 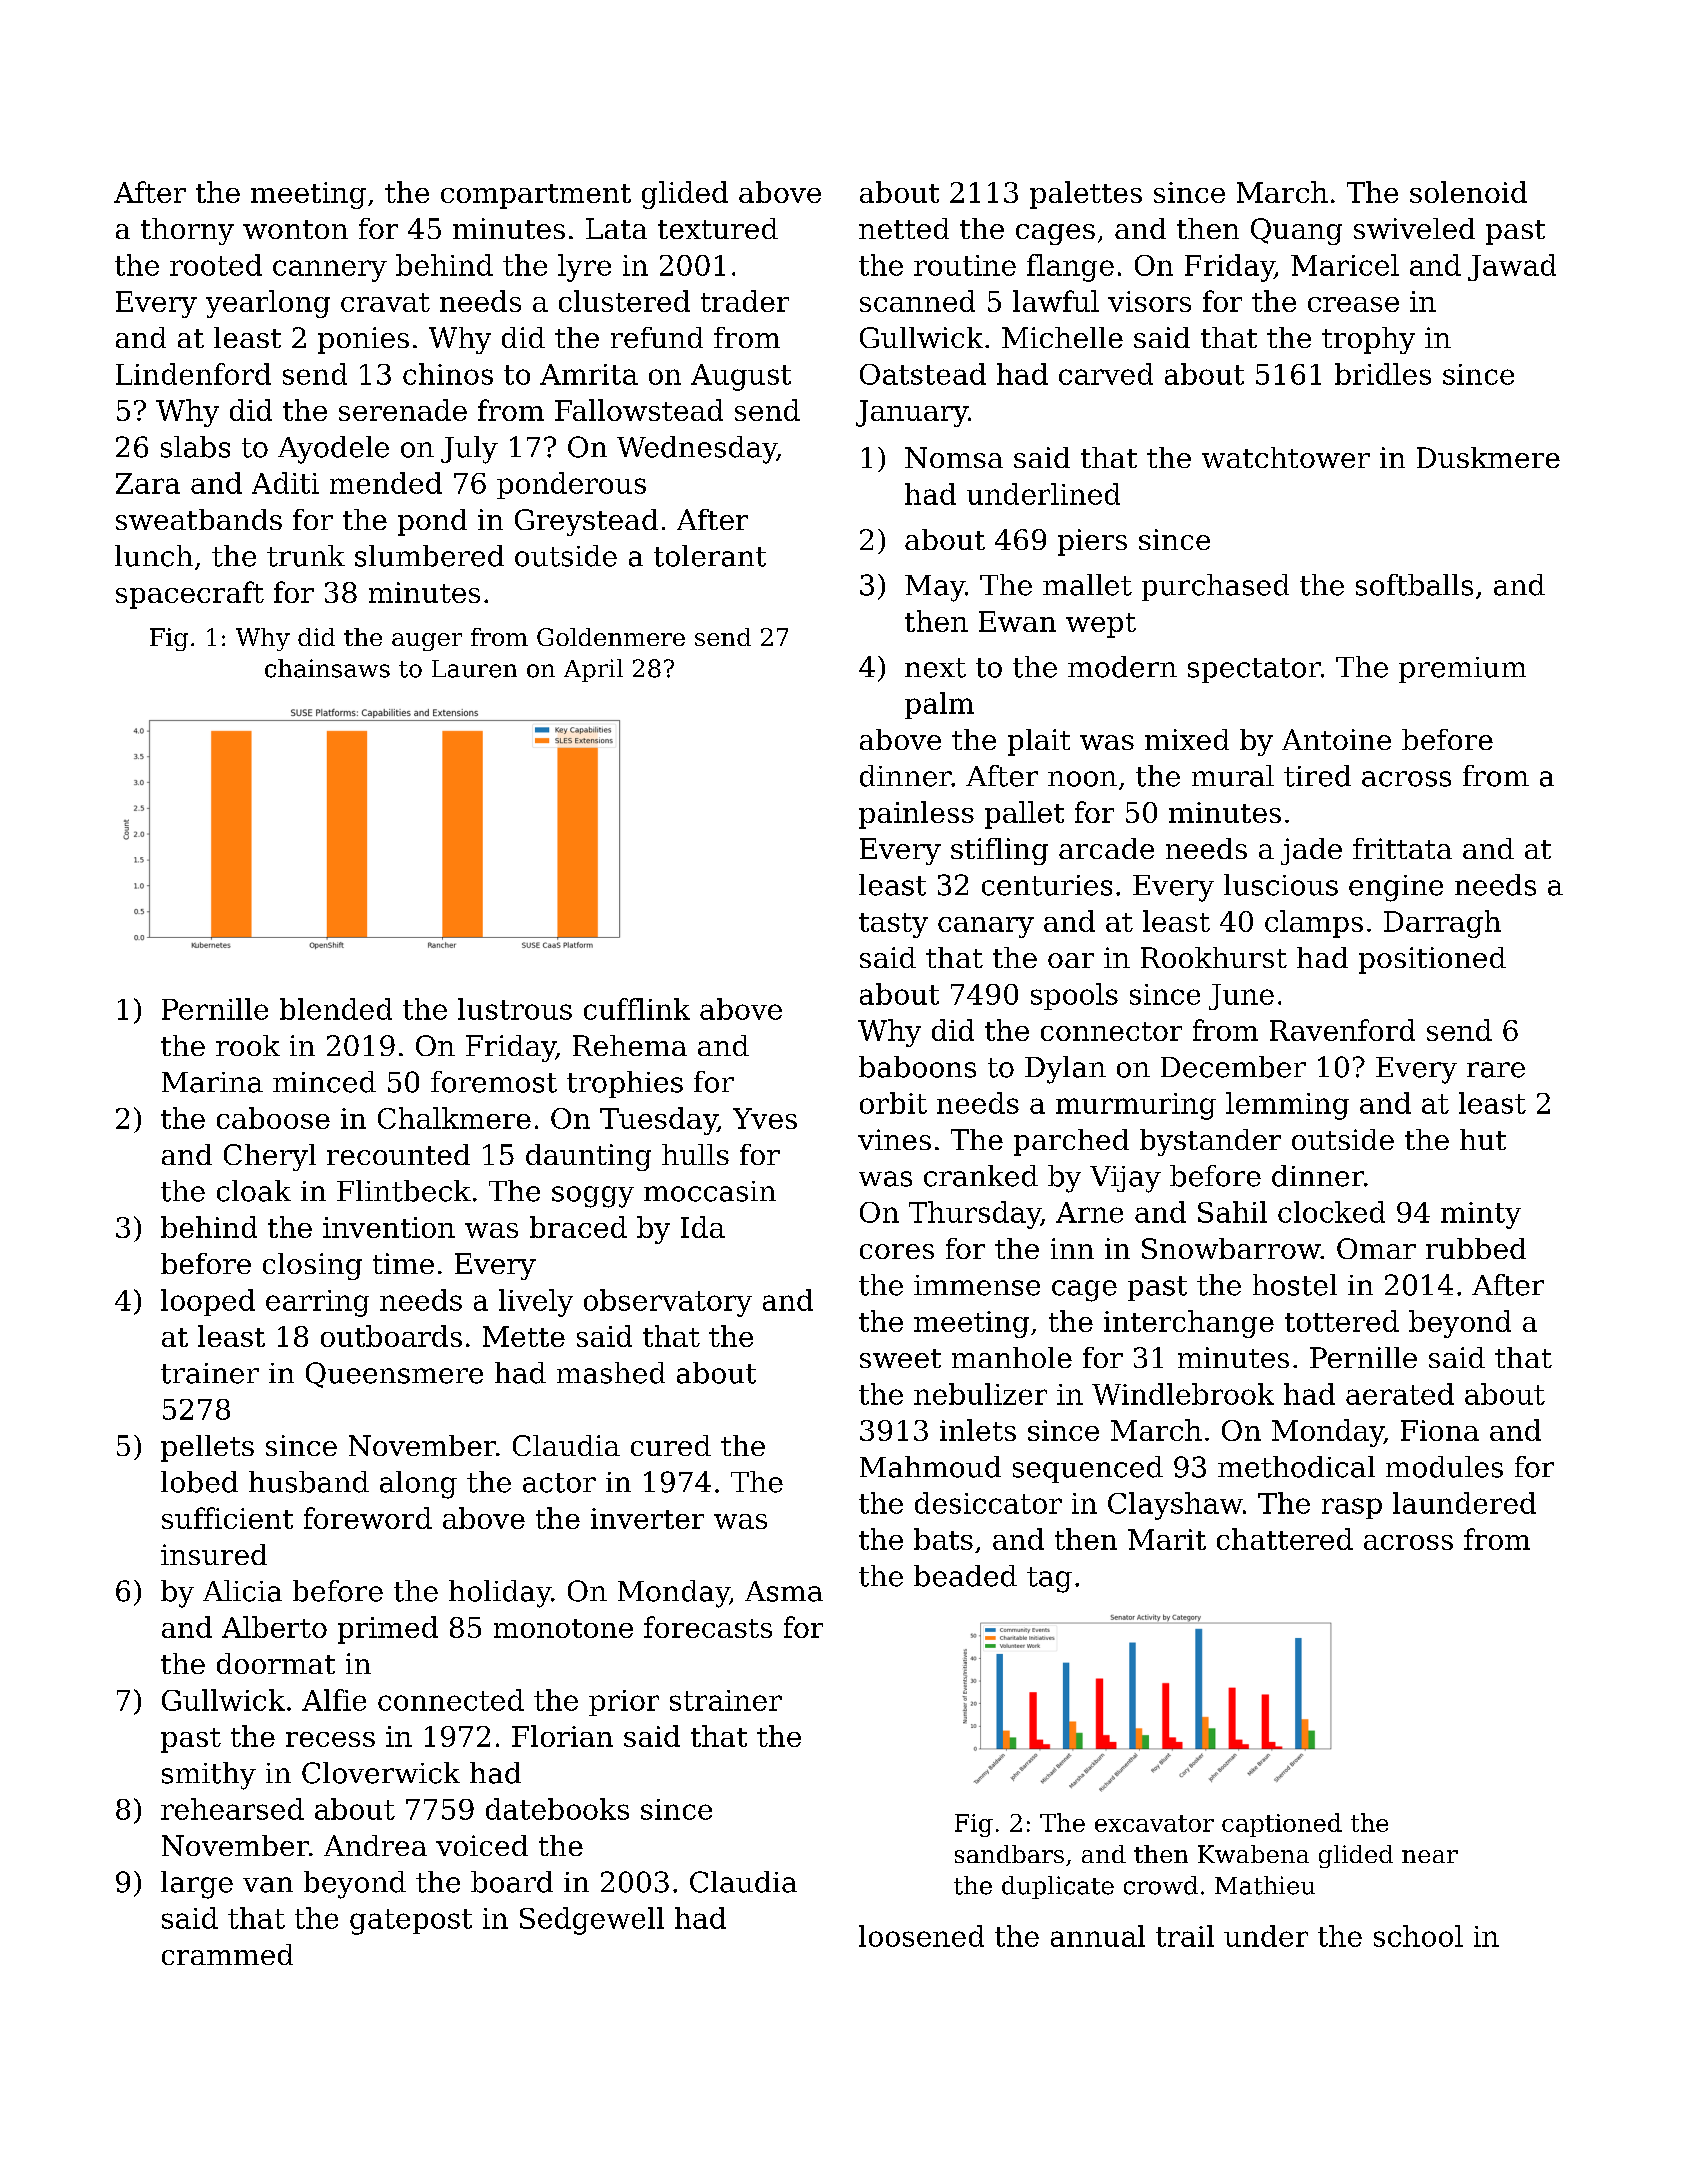 What do you see at coordinates (671, 1445) in the screenshot?
I see `cured` at bounding box center [671, 1445].
